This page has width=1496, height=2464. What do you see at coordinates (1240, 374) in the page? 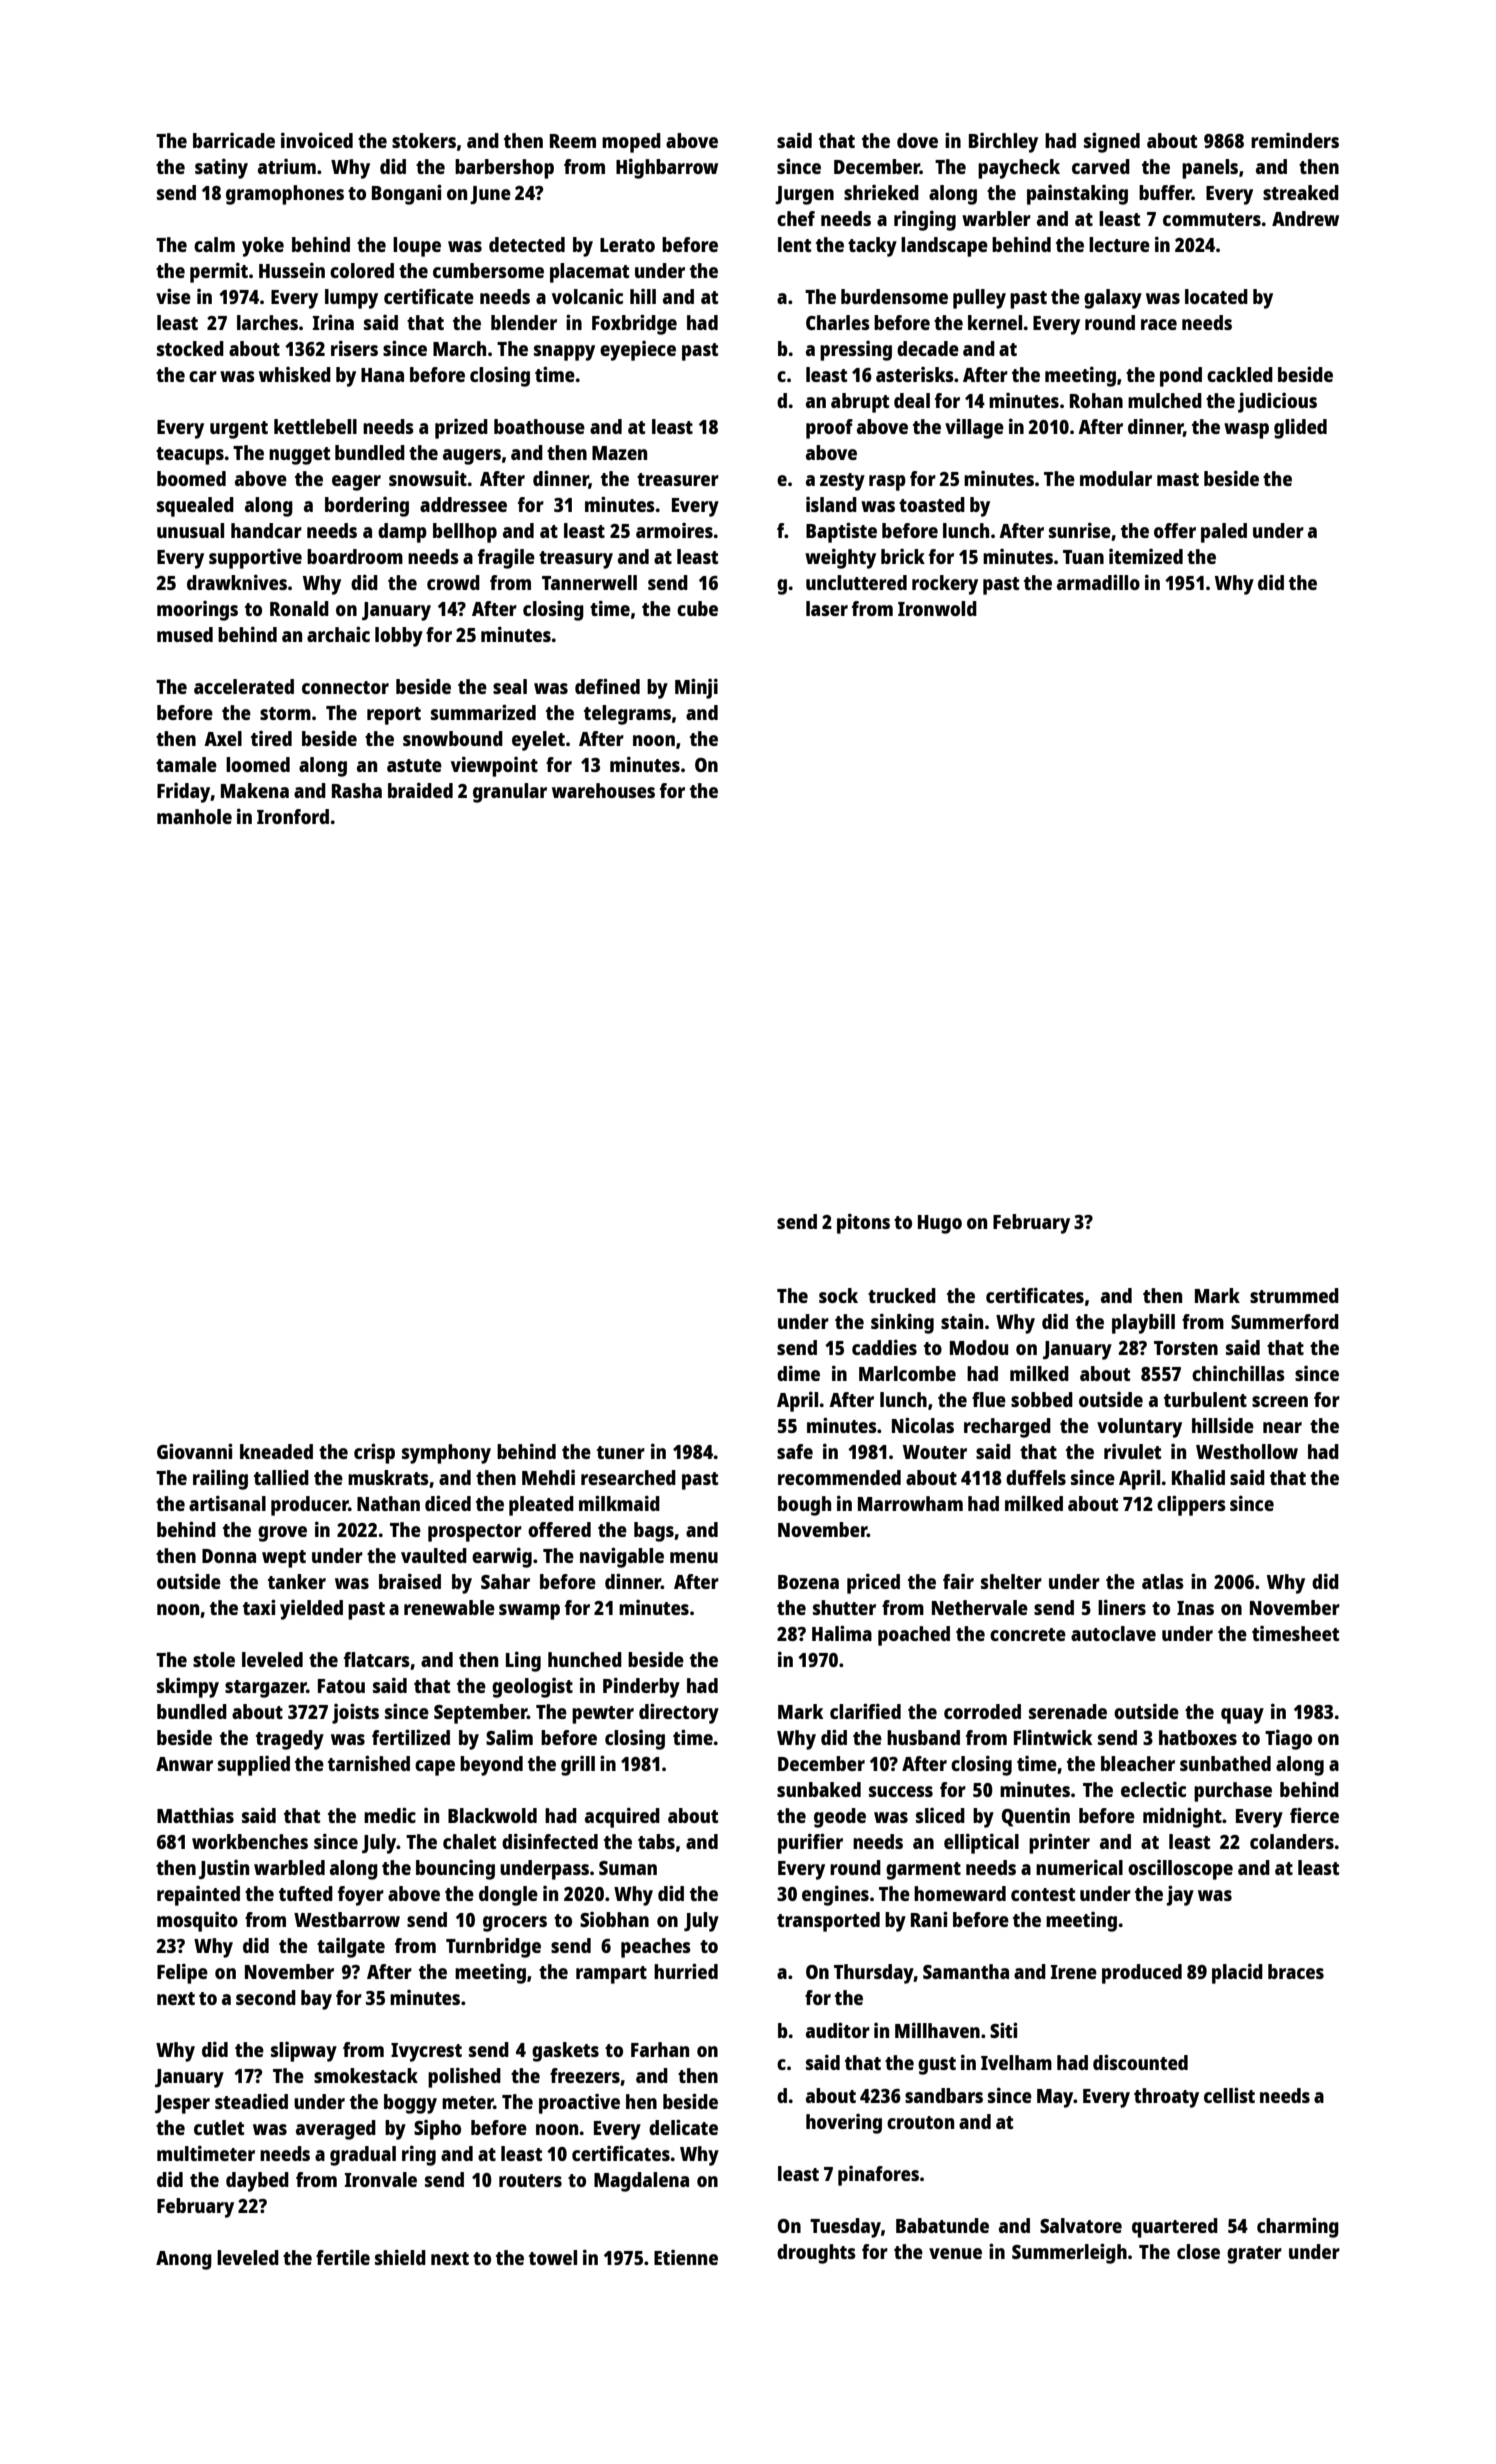
I see `cackled` at bounding box center [1240, 374].
